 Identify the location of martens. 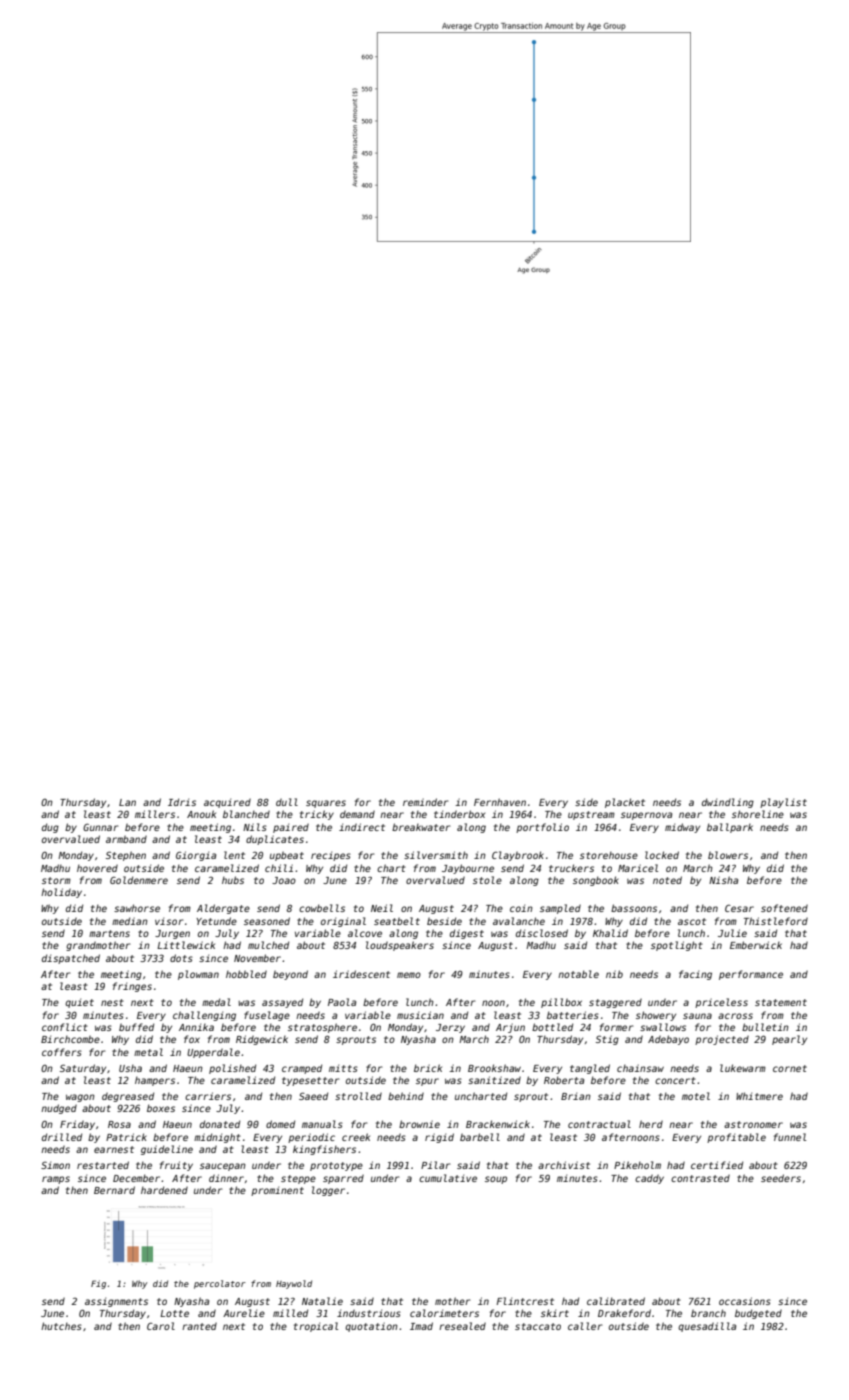
(109, 933).
